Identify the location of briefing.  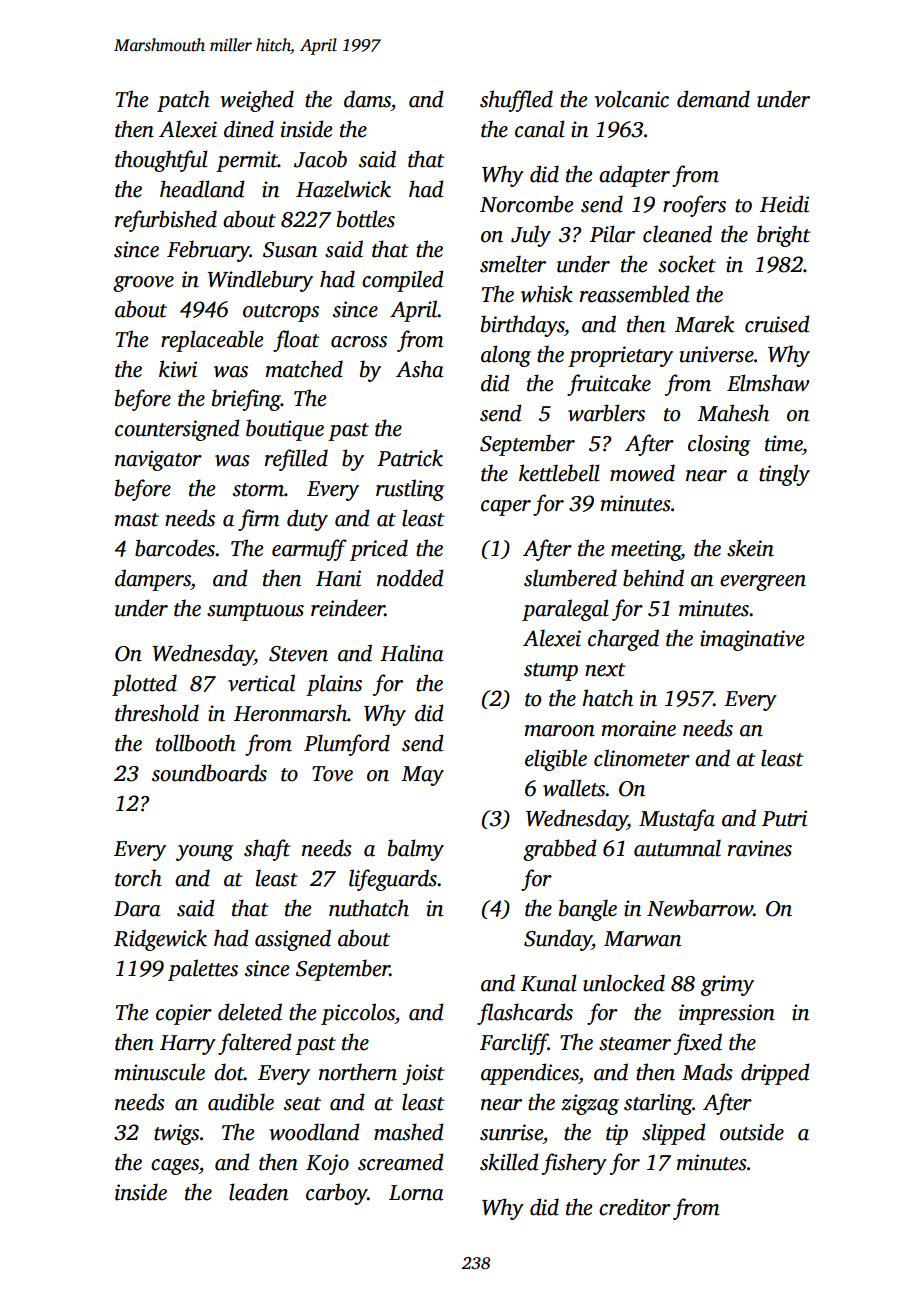
(246, 400).
